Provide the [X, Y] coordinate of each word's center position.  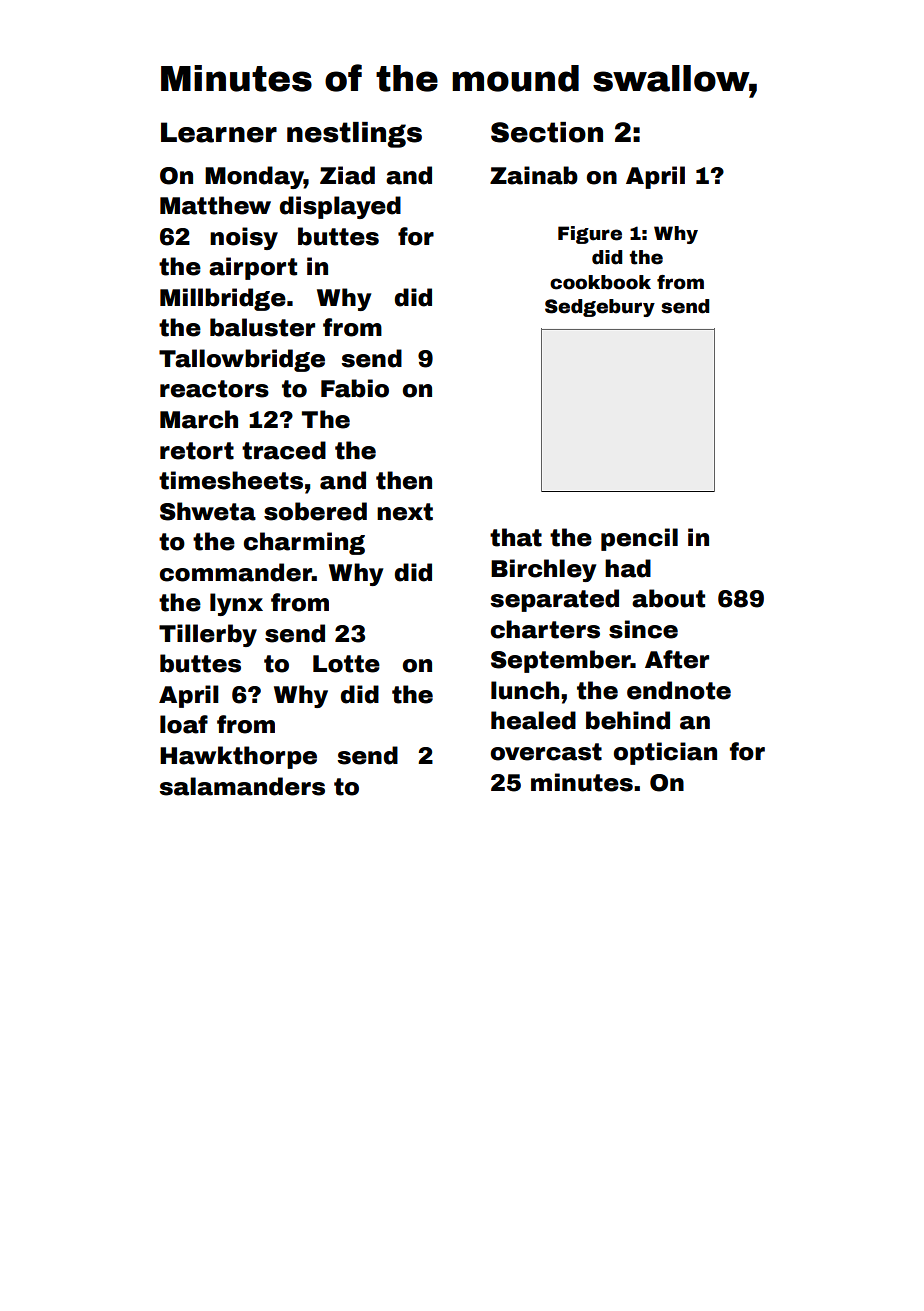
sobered [315, 511]
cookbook [600, 282]
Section [547, 132]
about [668, 598]
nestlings [354, 135]
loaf [184, 724]
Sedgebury [600, 308]
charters [545, 629]
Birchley [543, 570]
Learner [219, 132]
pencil [639, 539]
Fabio [355, 388]
